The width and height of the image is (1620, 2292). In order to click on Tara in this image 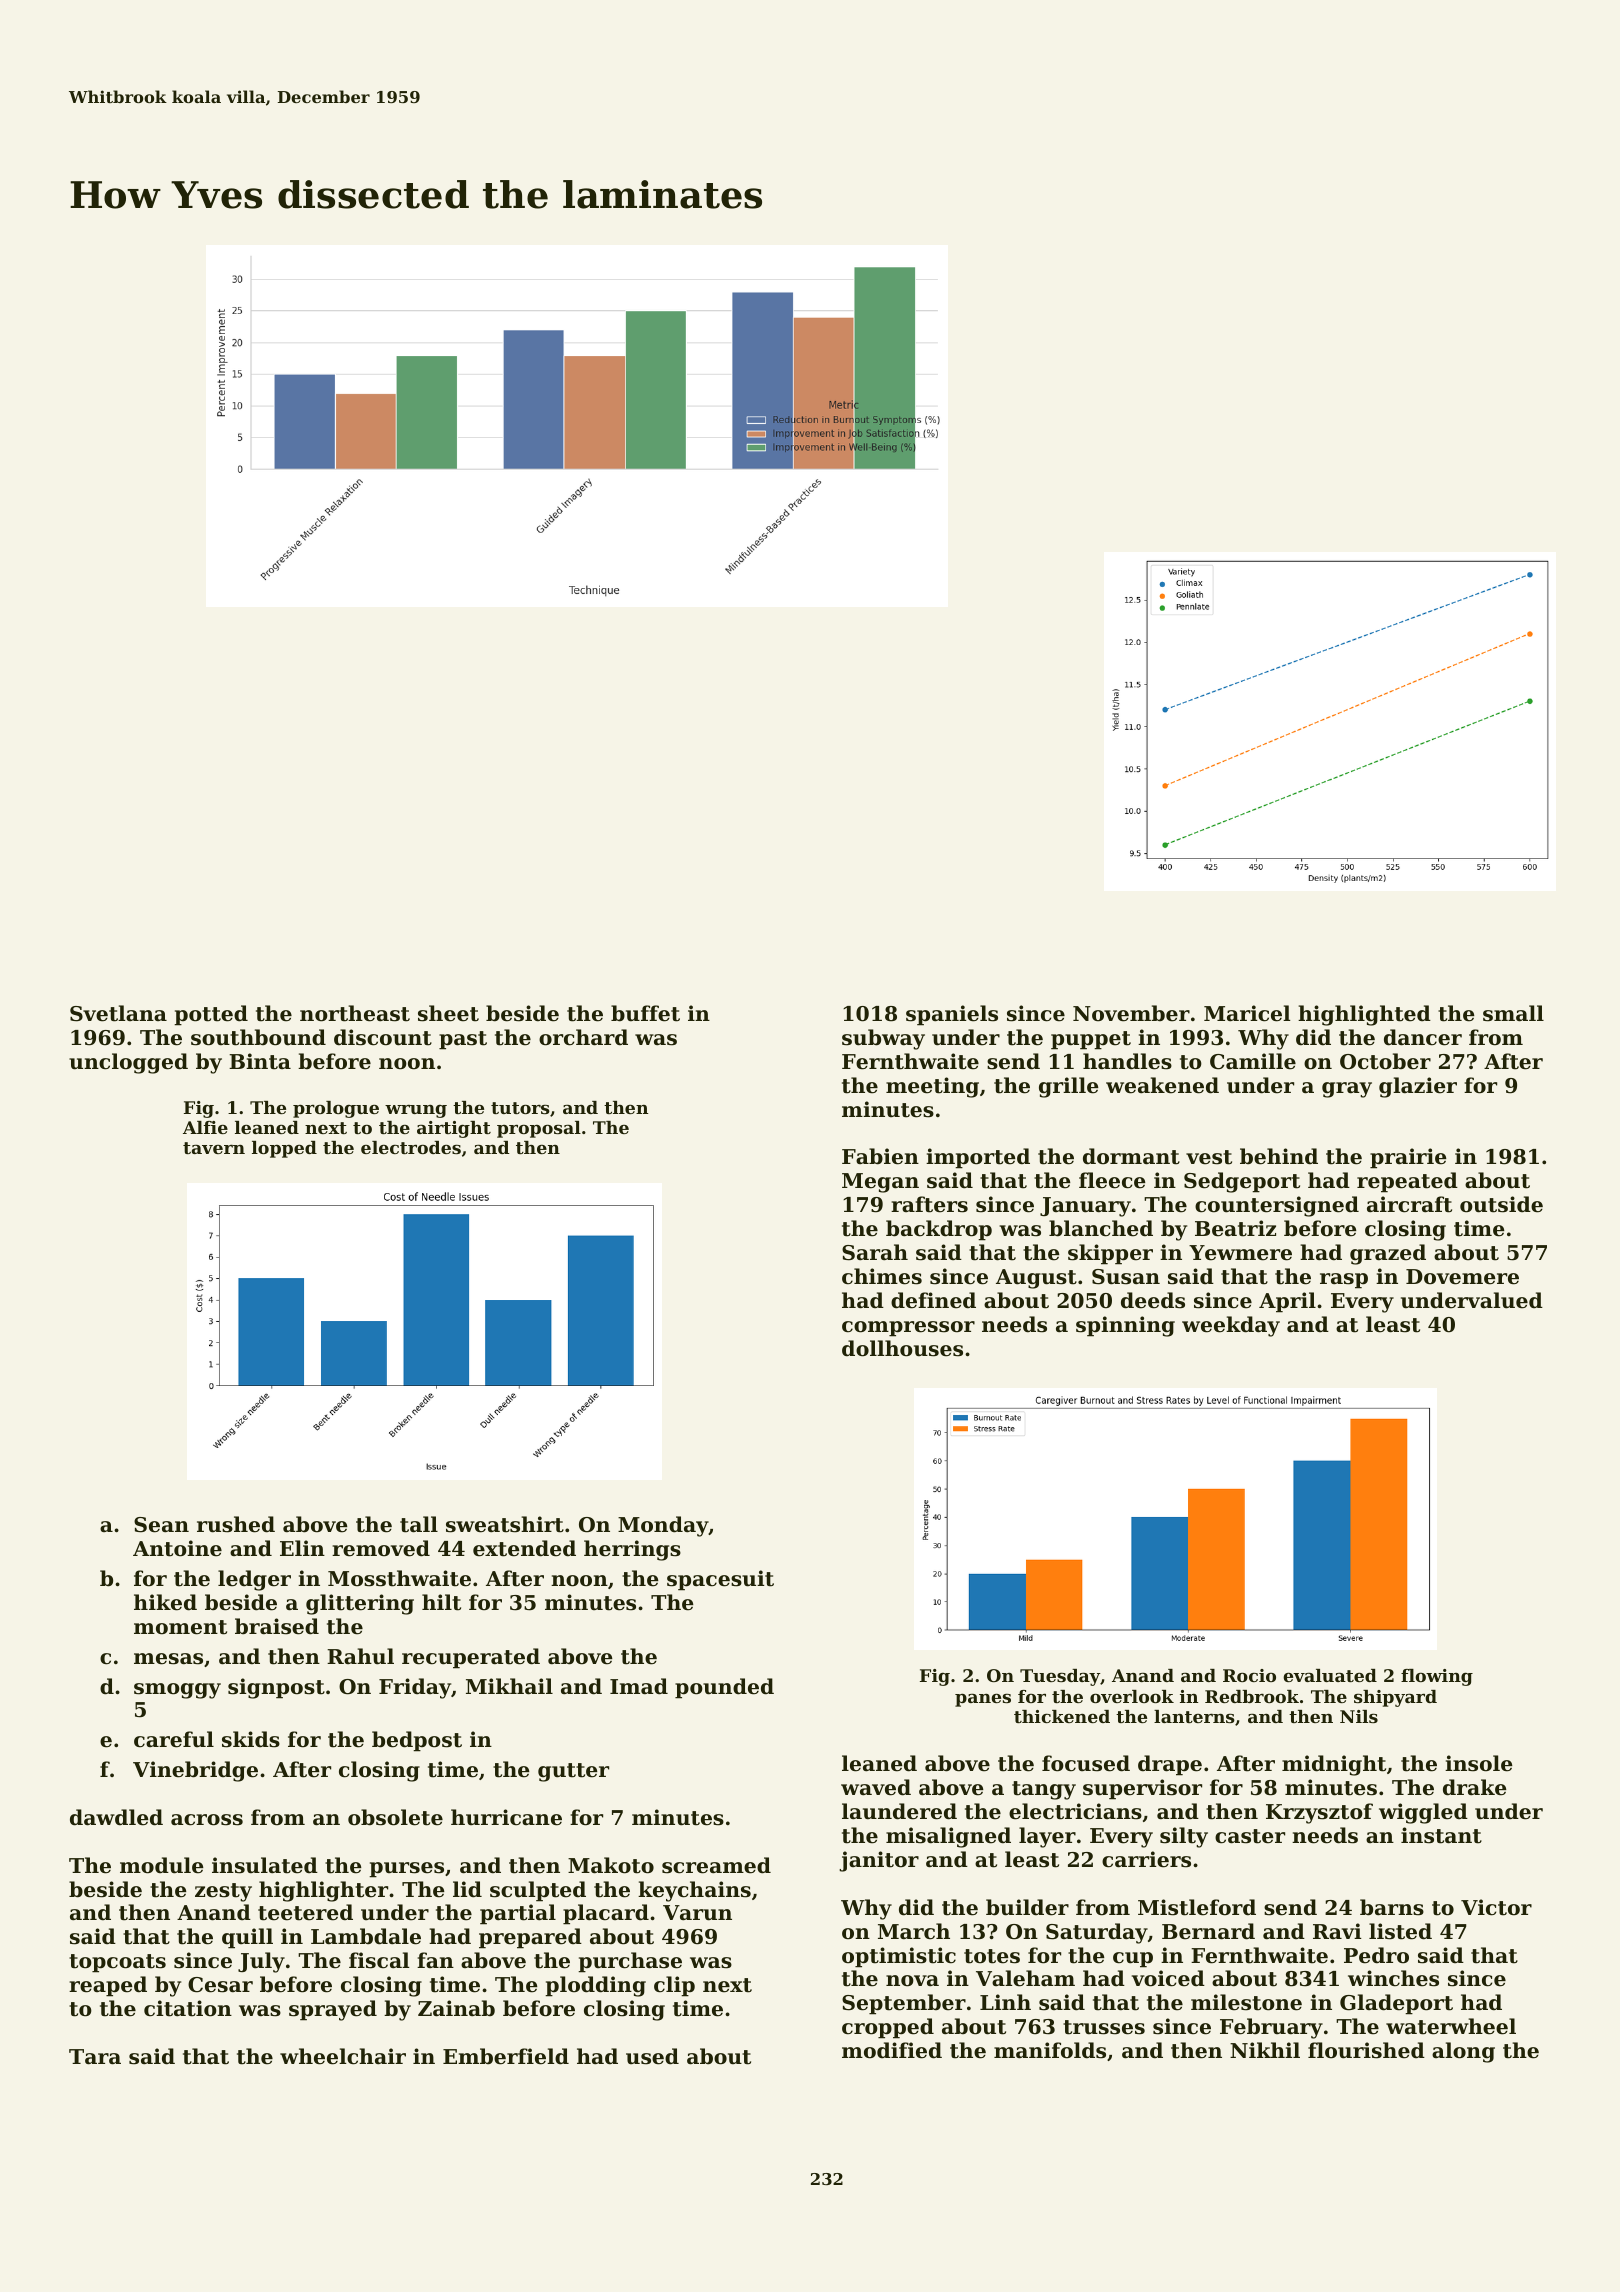, I will do `click(95, 2057)`.
